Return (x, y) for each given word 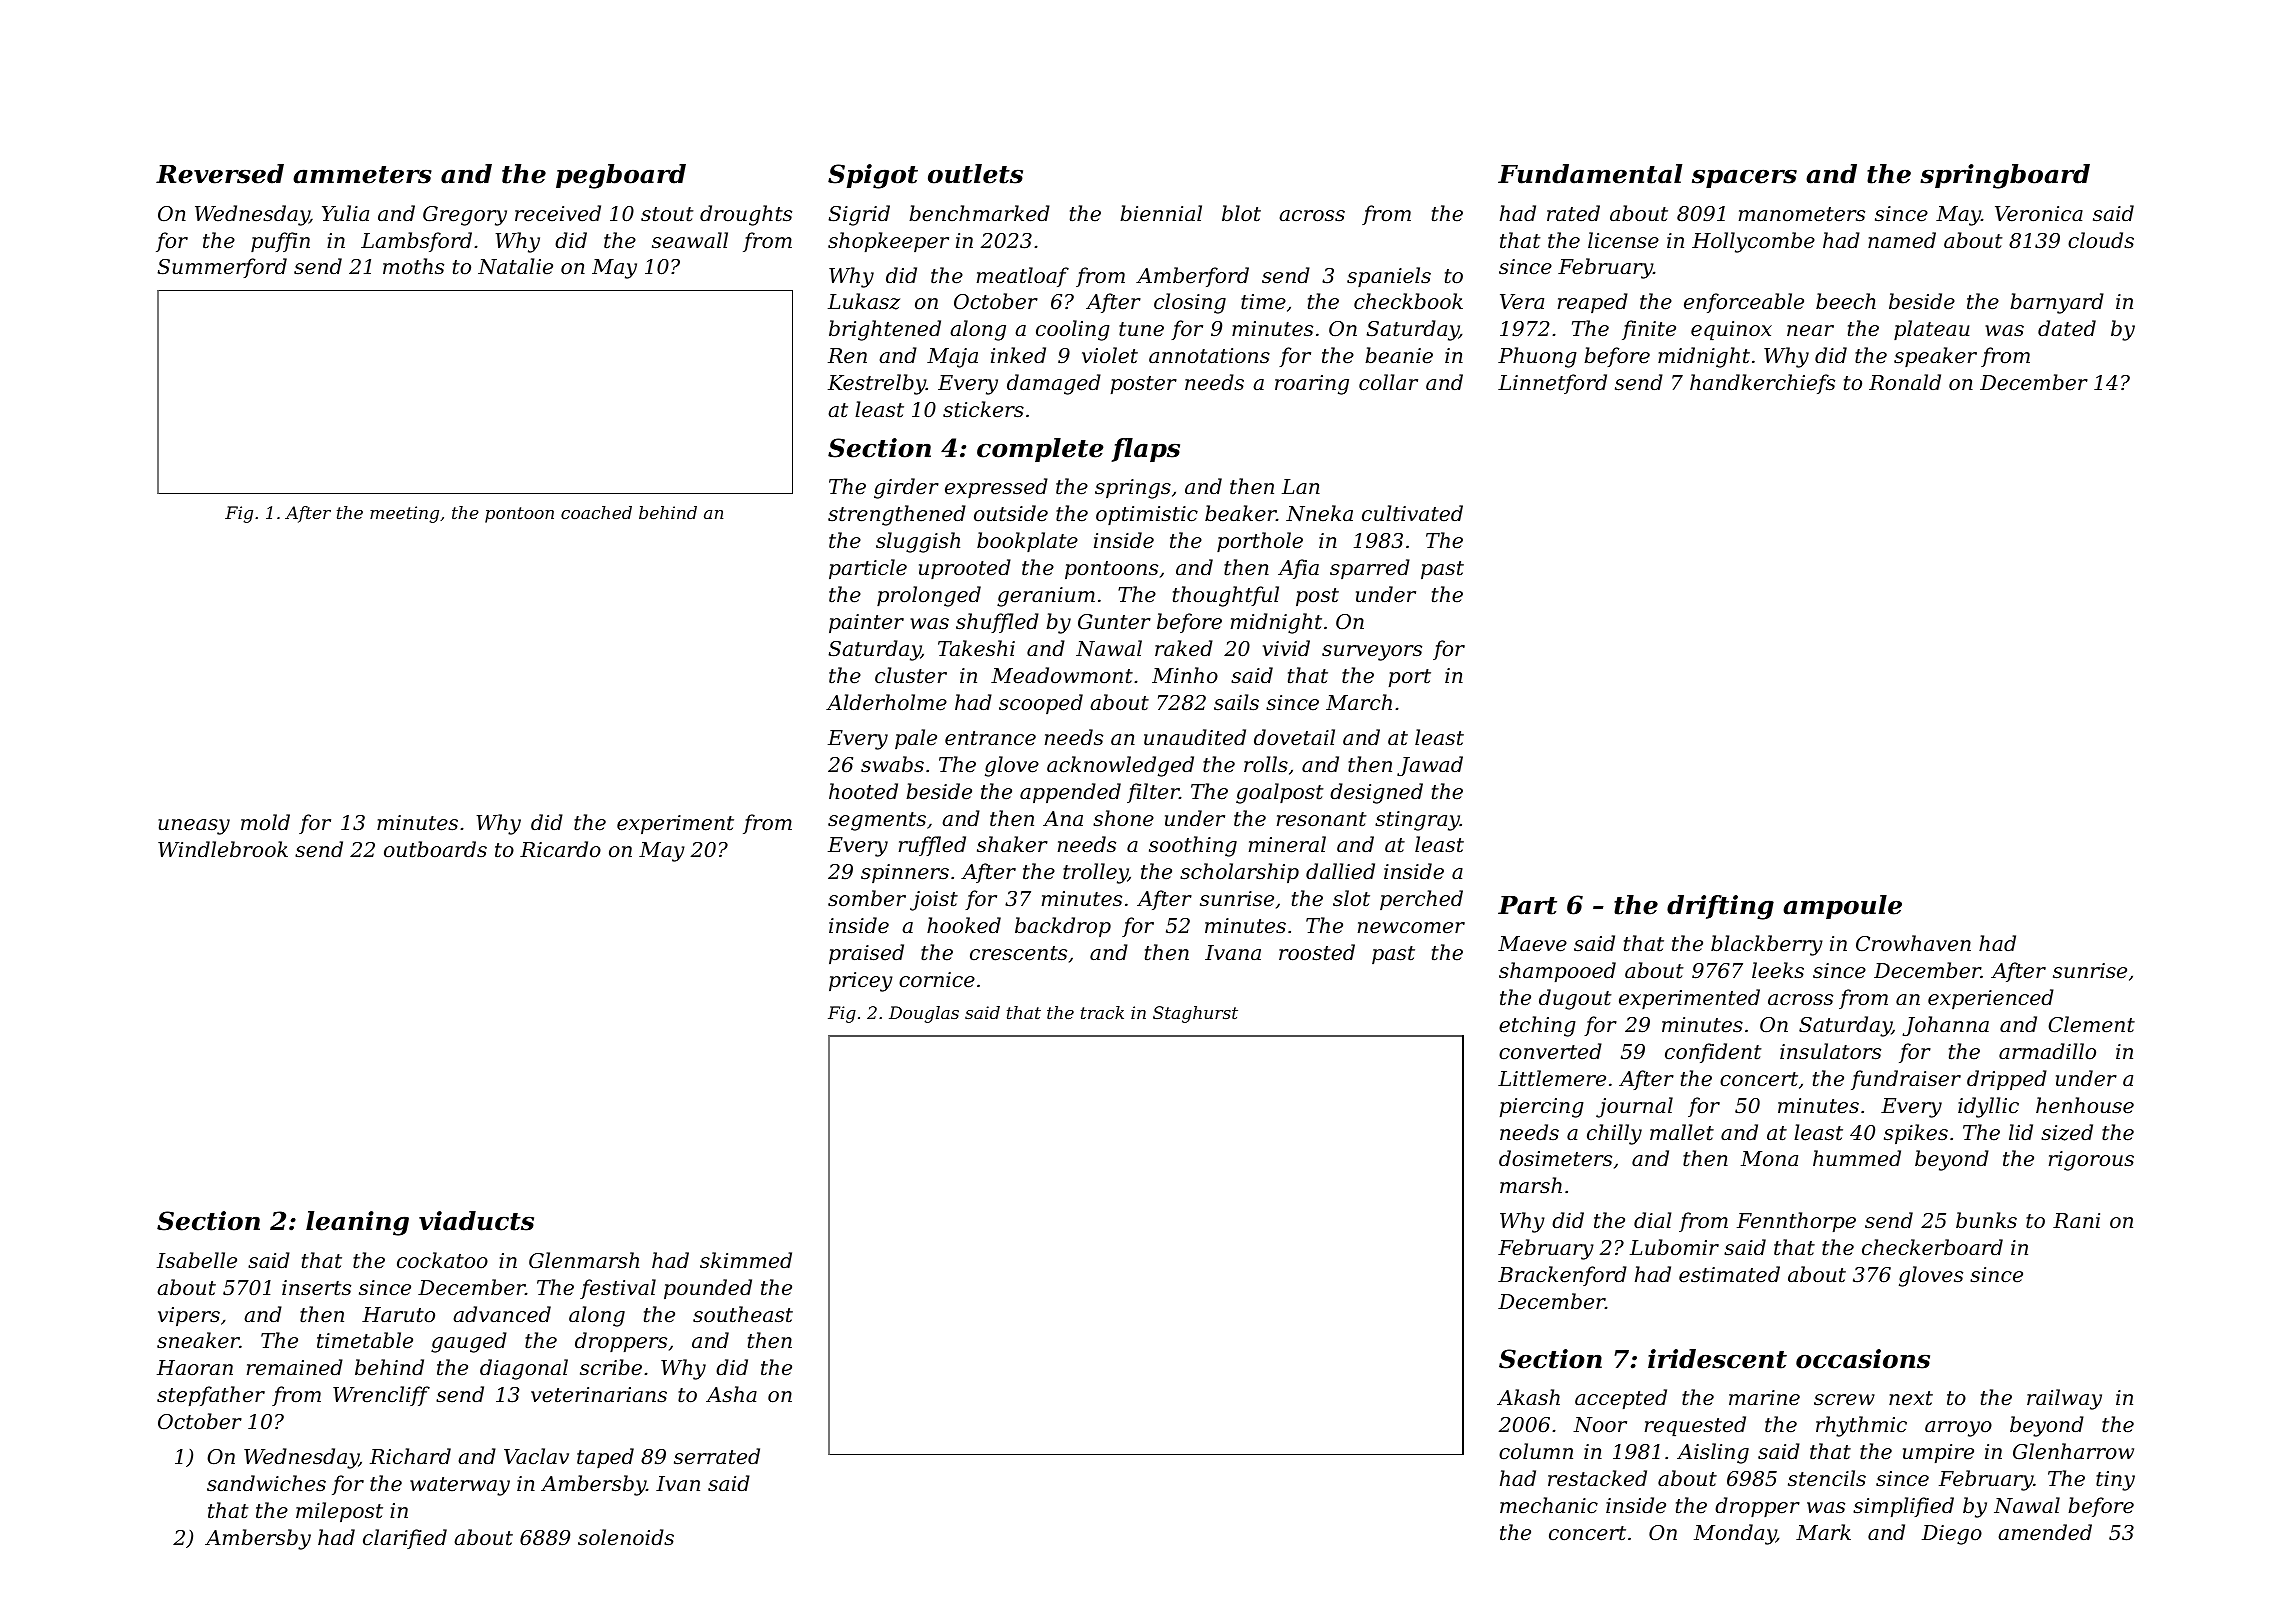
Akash (1528, 1397)
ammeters (362, 175)
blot (1241, 213)
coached (596, 512)
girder (906, 488)
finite (1649, 330)
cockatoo (442, 1260)
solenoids (626, 1537)
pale (916, 739)
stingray (1417, 821)
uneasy (194, 827)
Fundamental (1590, 174)
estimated (1729, 1274)
